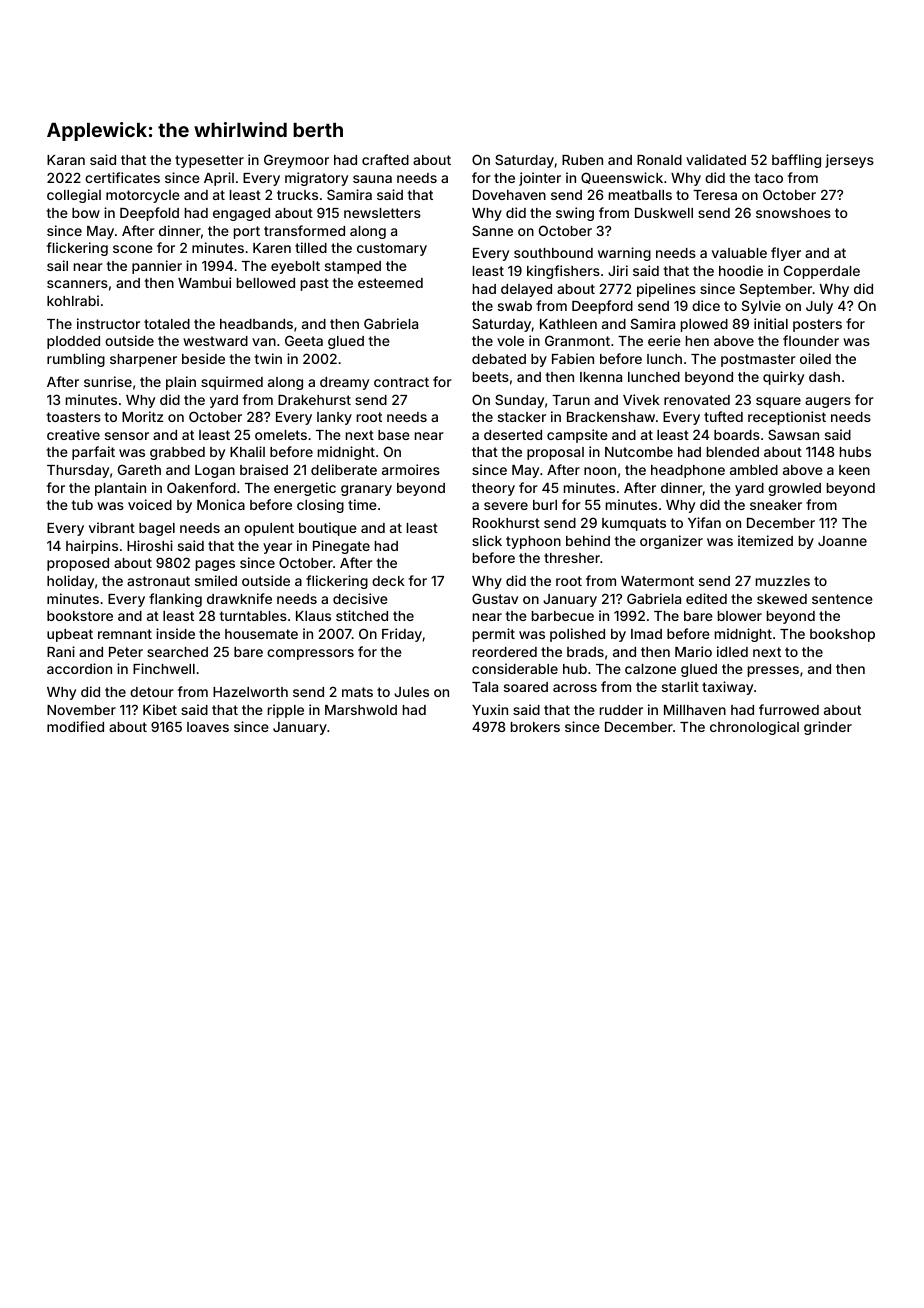  What do you see at coordinates (754, 728) in the page?
I see `chronological` at bounding box center [754, 728].
